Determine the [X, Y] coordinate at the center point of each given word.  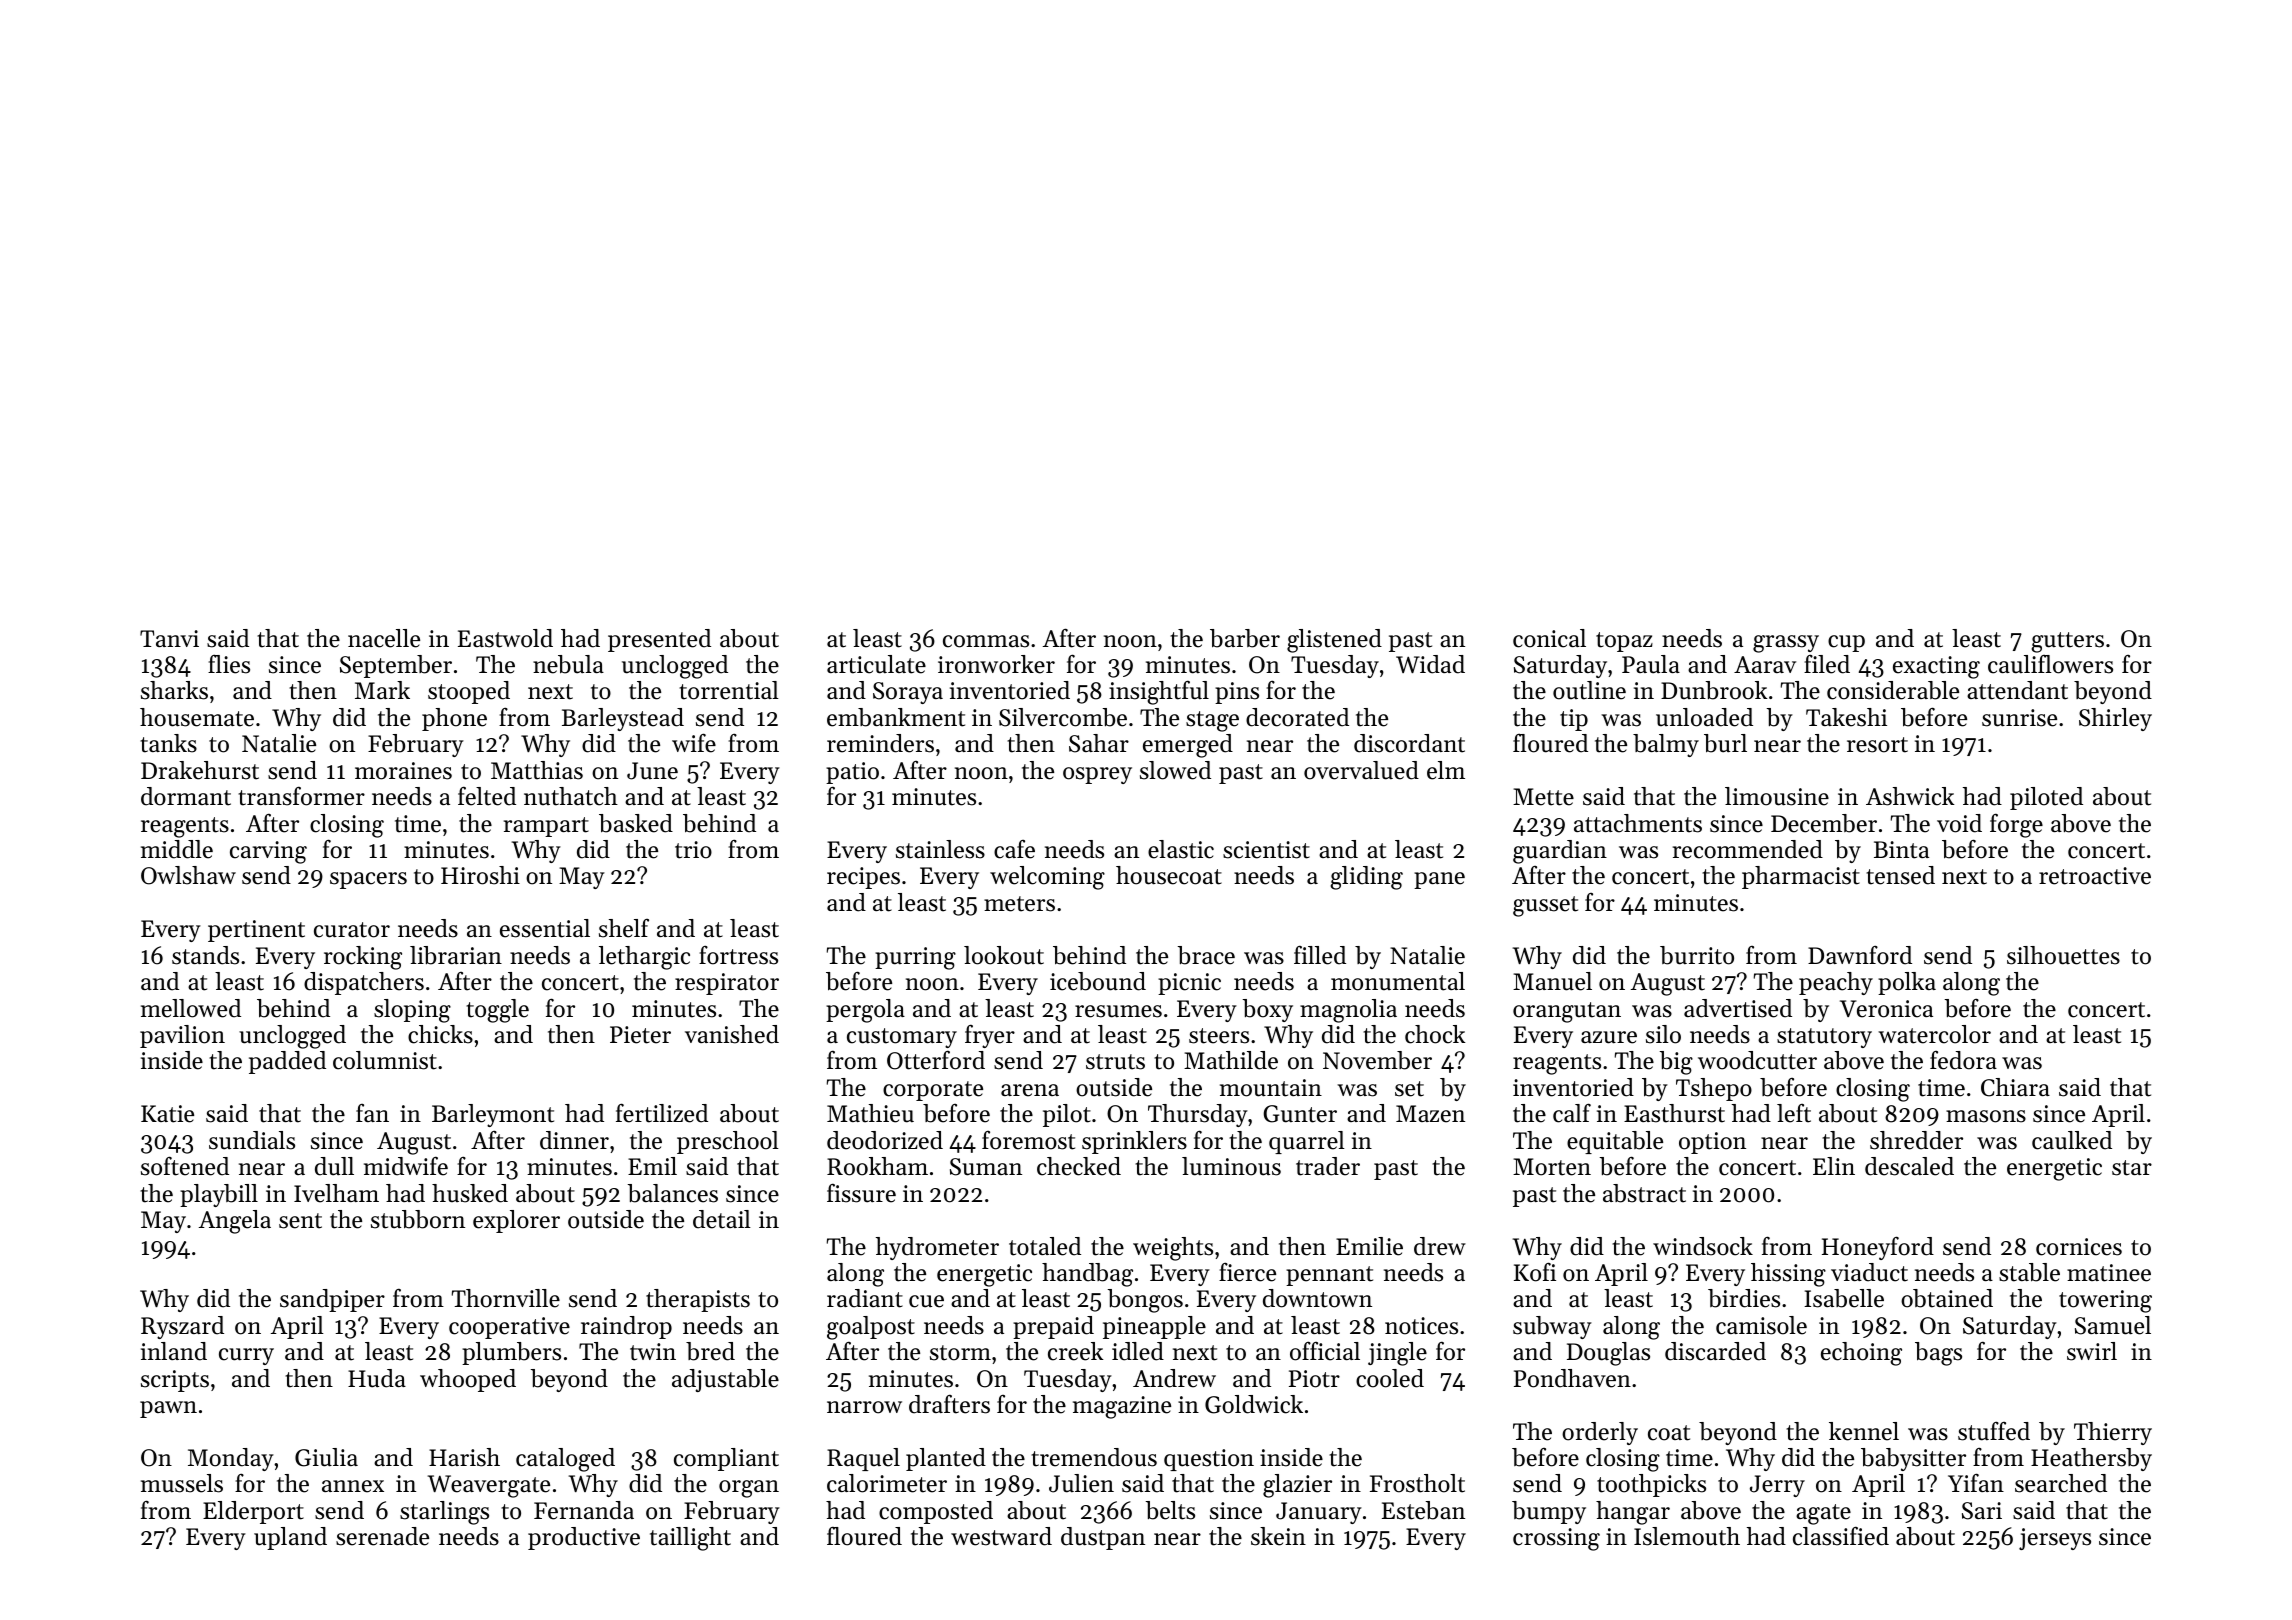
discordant [1409, 743]
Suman [986, 1167]
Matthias [537, 770]
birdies [1744, 1298]
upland [290, 1538]
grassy [1786, 644]
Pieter [640, 1035]
